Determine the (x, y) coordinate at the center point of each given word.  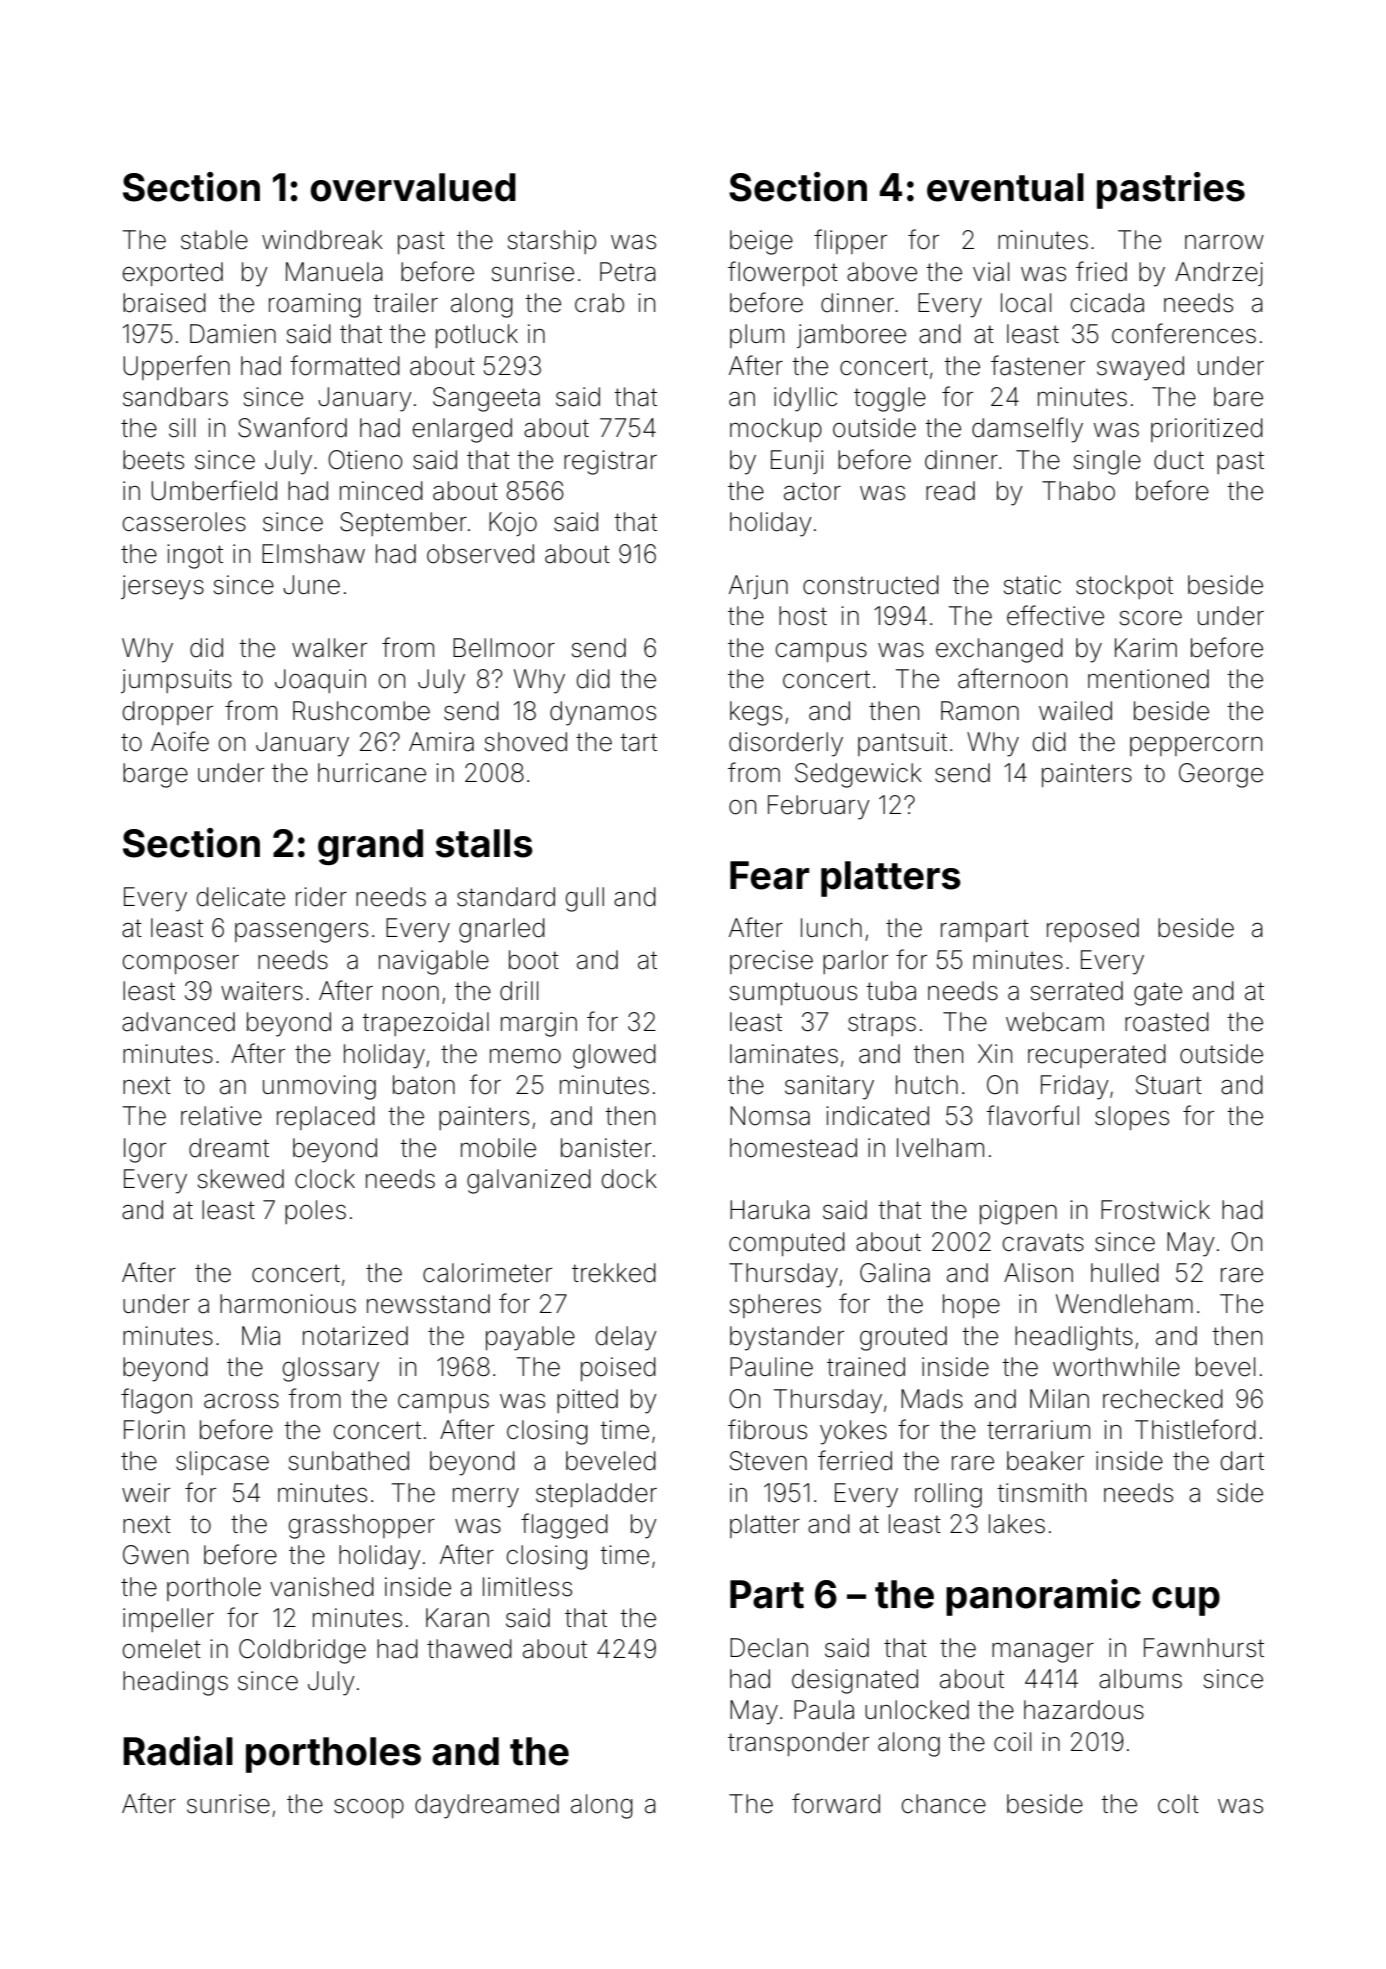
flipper (850, 241)
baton (424, 1085)
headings (175, 1683)
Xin (995, 1053)
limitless (527, 1587)
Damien (233, 334)
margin (539, 1024)
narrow (1224, 242)
